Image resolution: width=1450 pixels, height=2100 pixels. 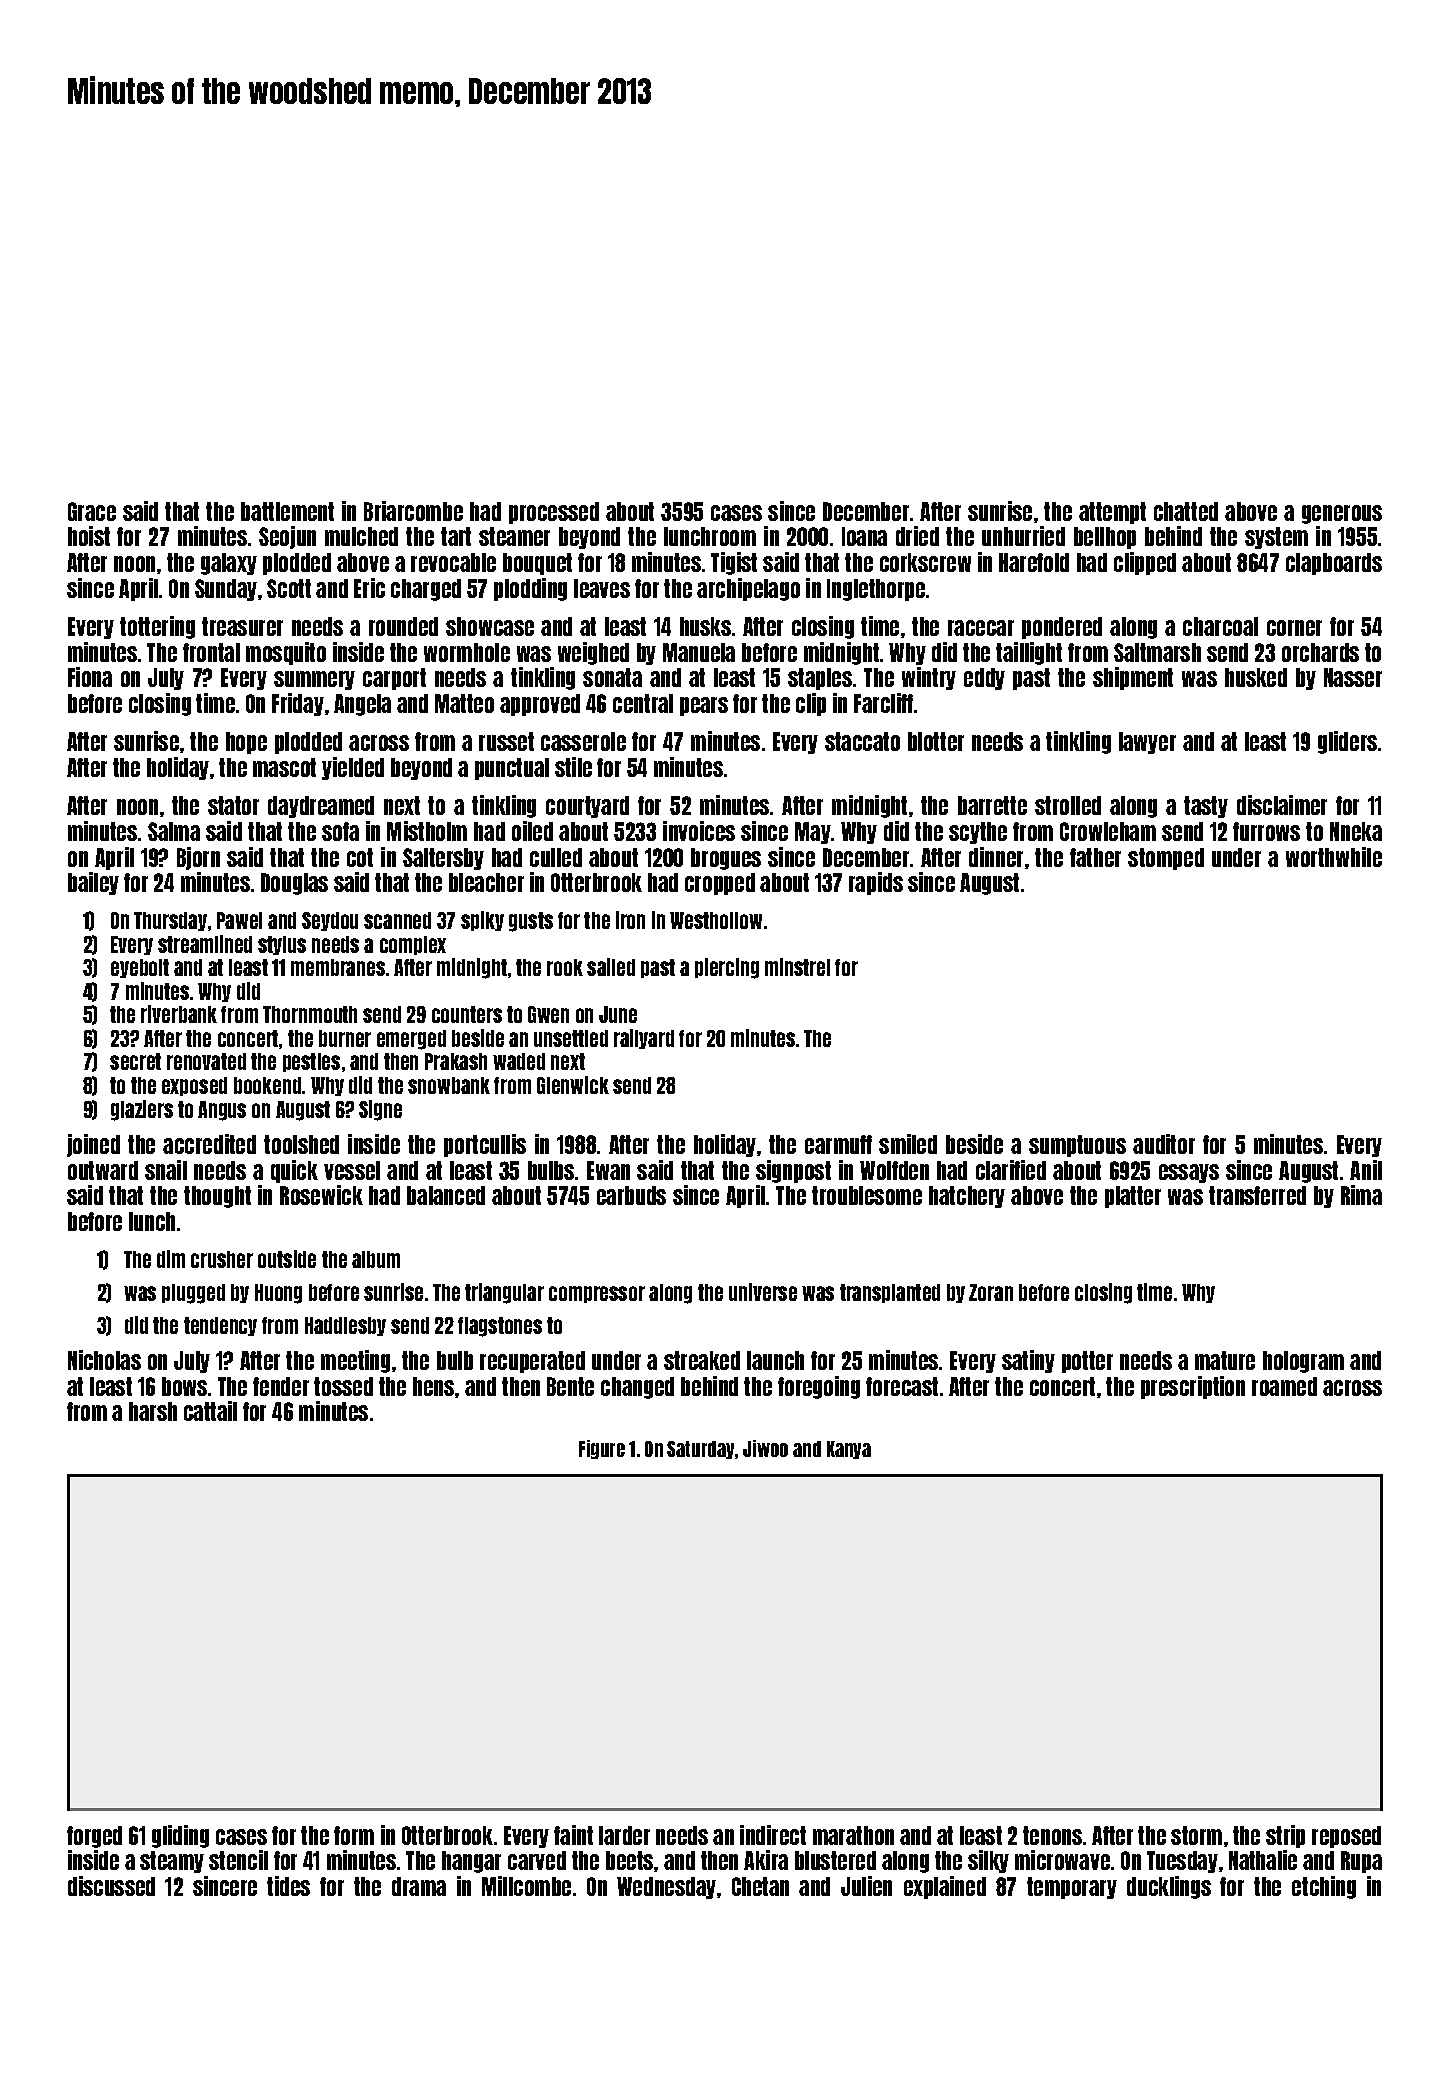 What do you see at coordinates (734, 563) in the page?
I see `Tigist` at bounding box center [734, 563].
